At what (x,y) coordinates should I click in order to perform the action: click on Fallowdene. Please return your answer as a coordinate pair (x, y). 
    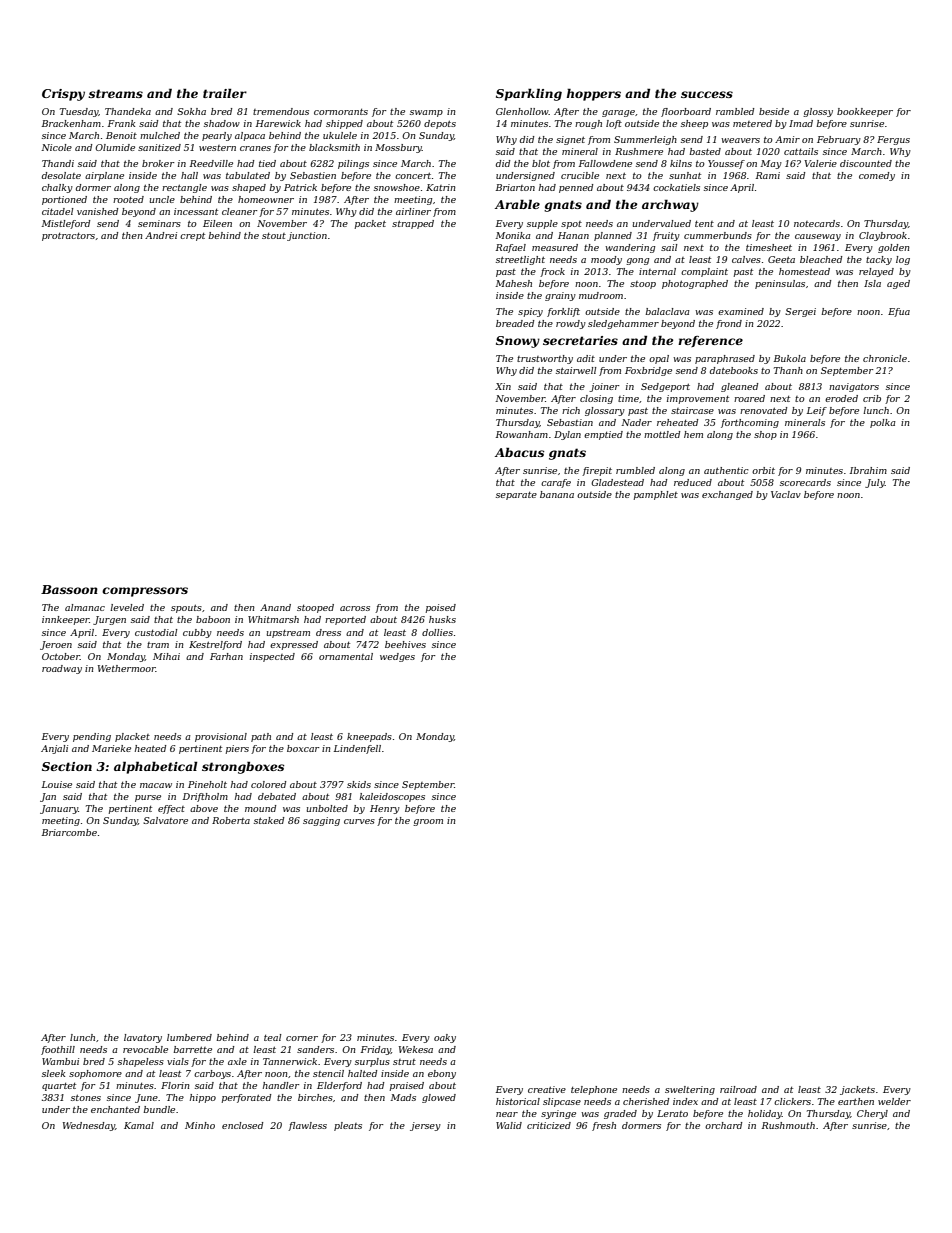
    Looking at the image, I should click on (605, 163).
